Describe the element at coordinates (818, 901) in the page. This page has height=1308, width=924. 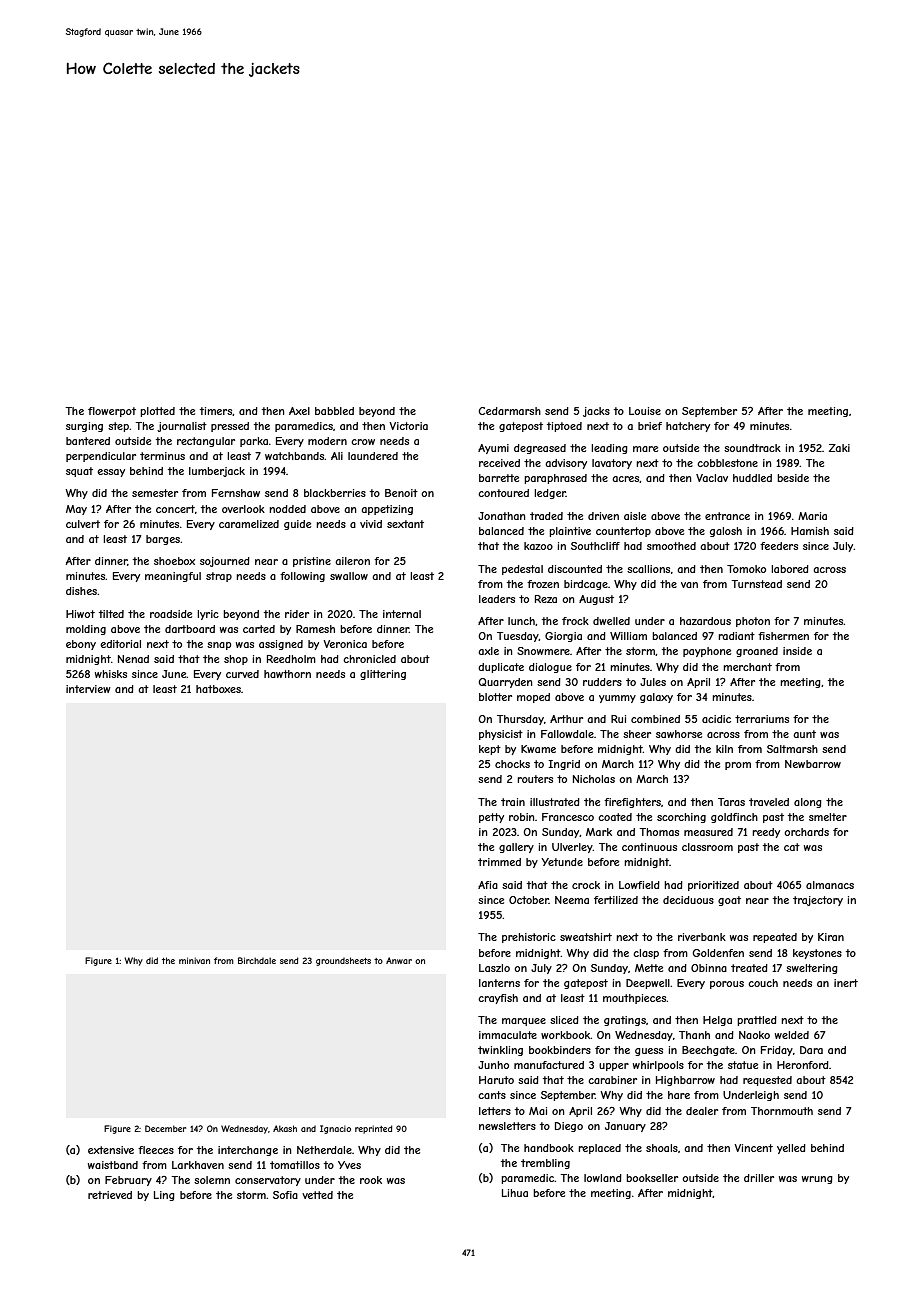
I see `trajectory` at that location.
